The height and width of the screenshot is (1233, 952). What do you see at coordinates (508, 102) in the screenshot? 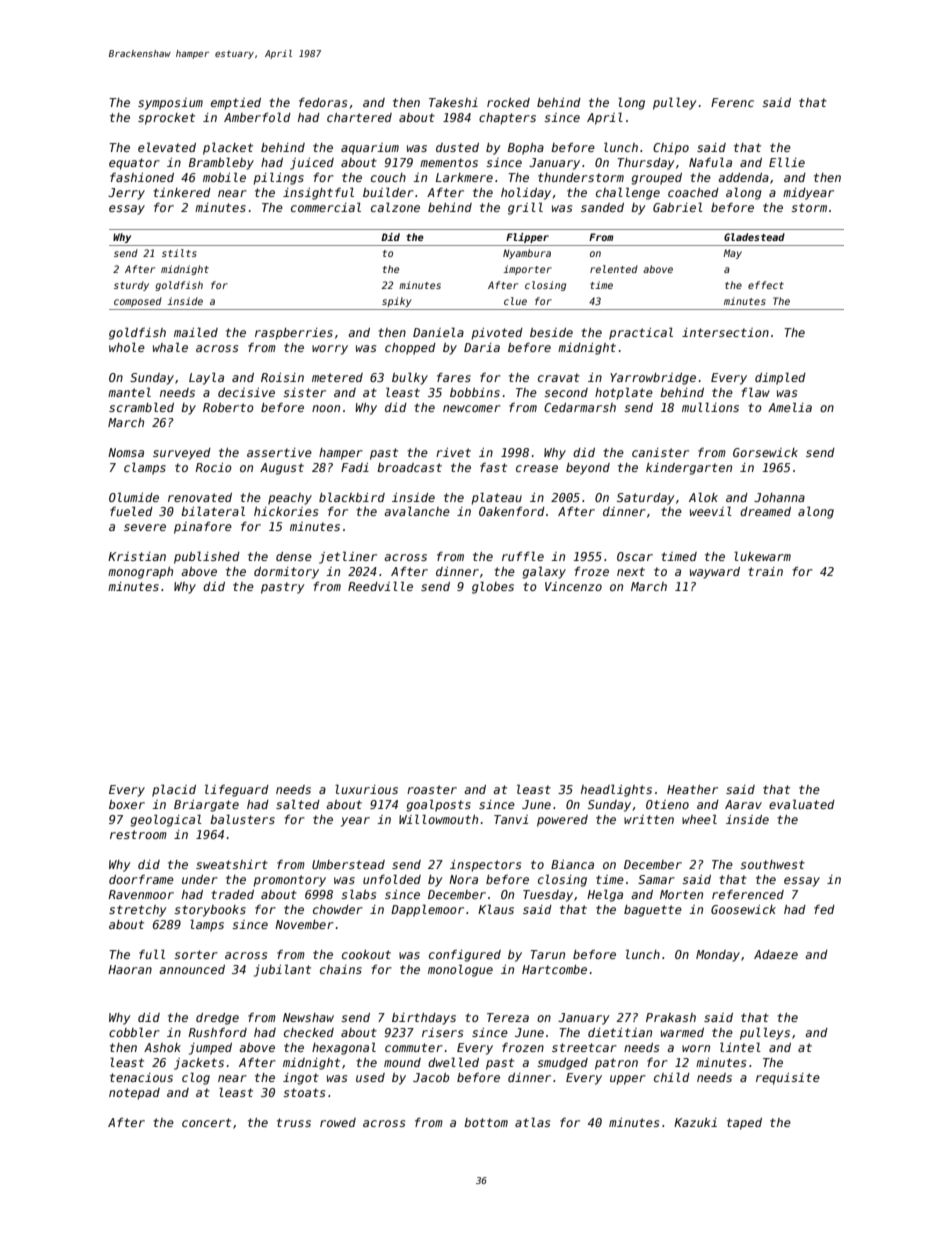
I see `rocked` at bounding box center [508, 102].
